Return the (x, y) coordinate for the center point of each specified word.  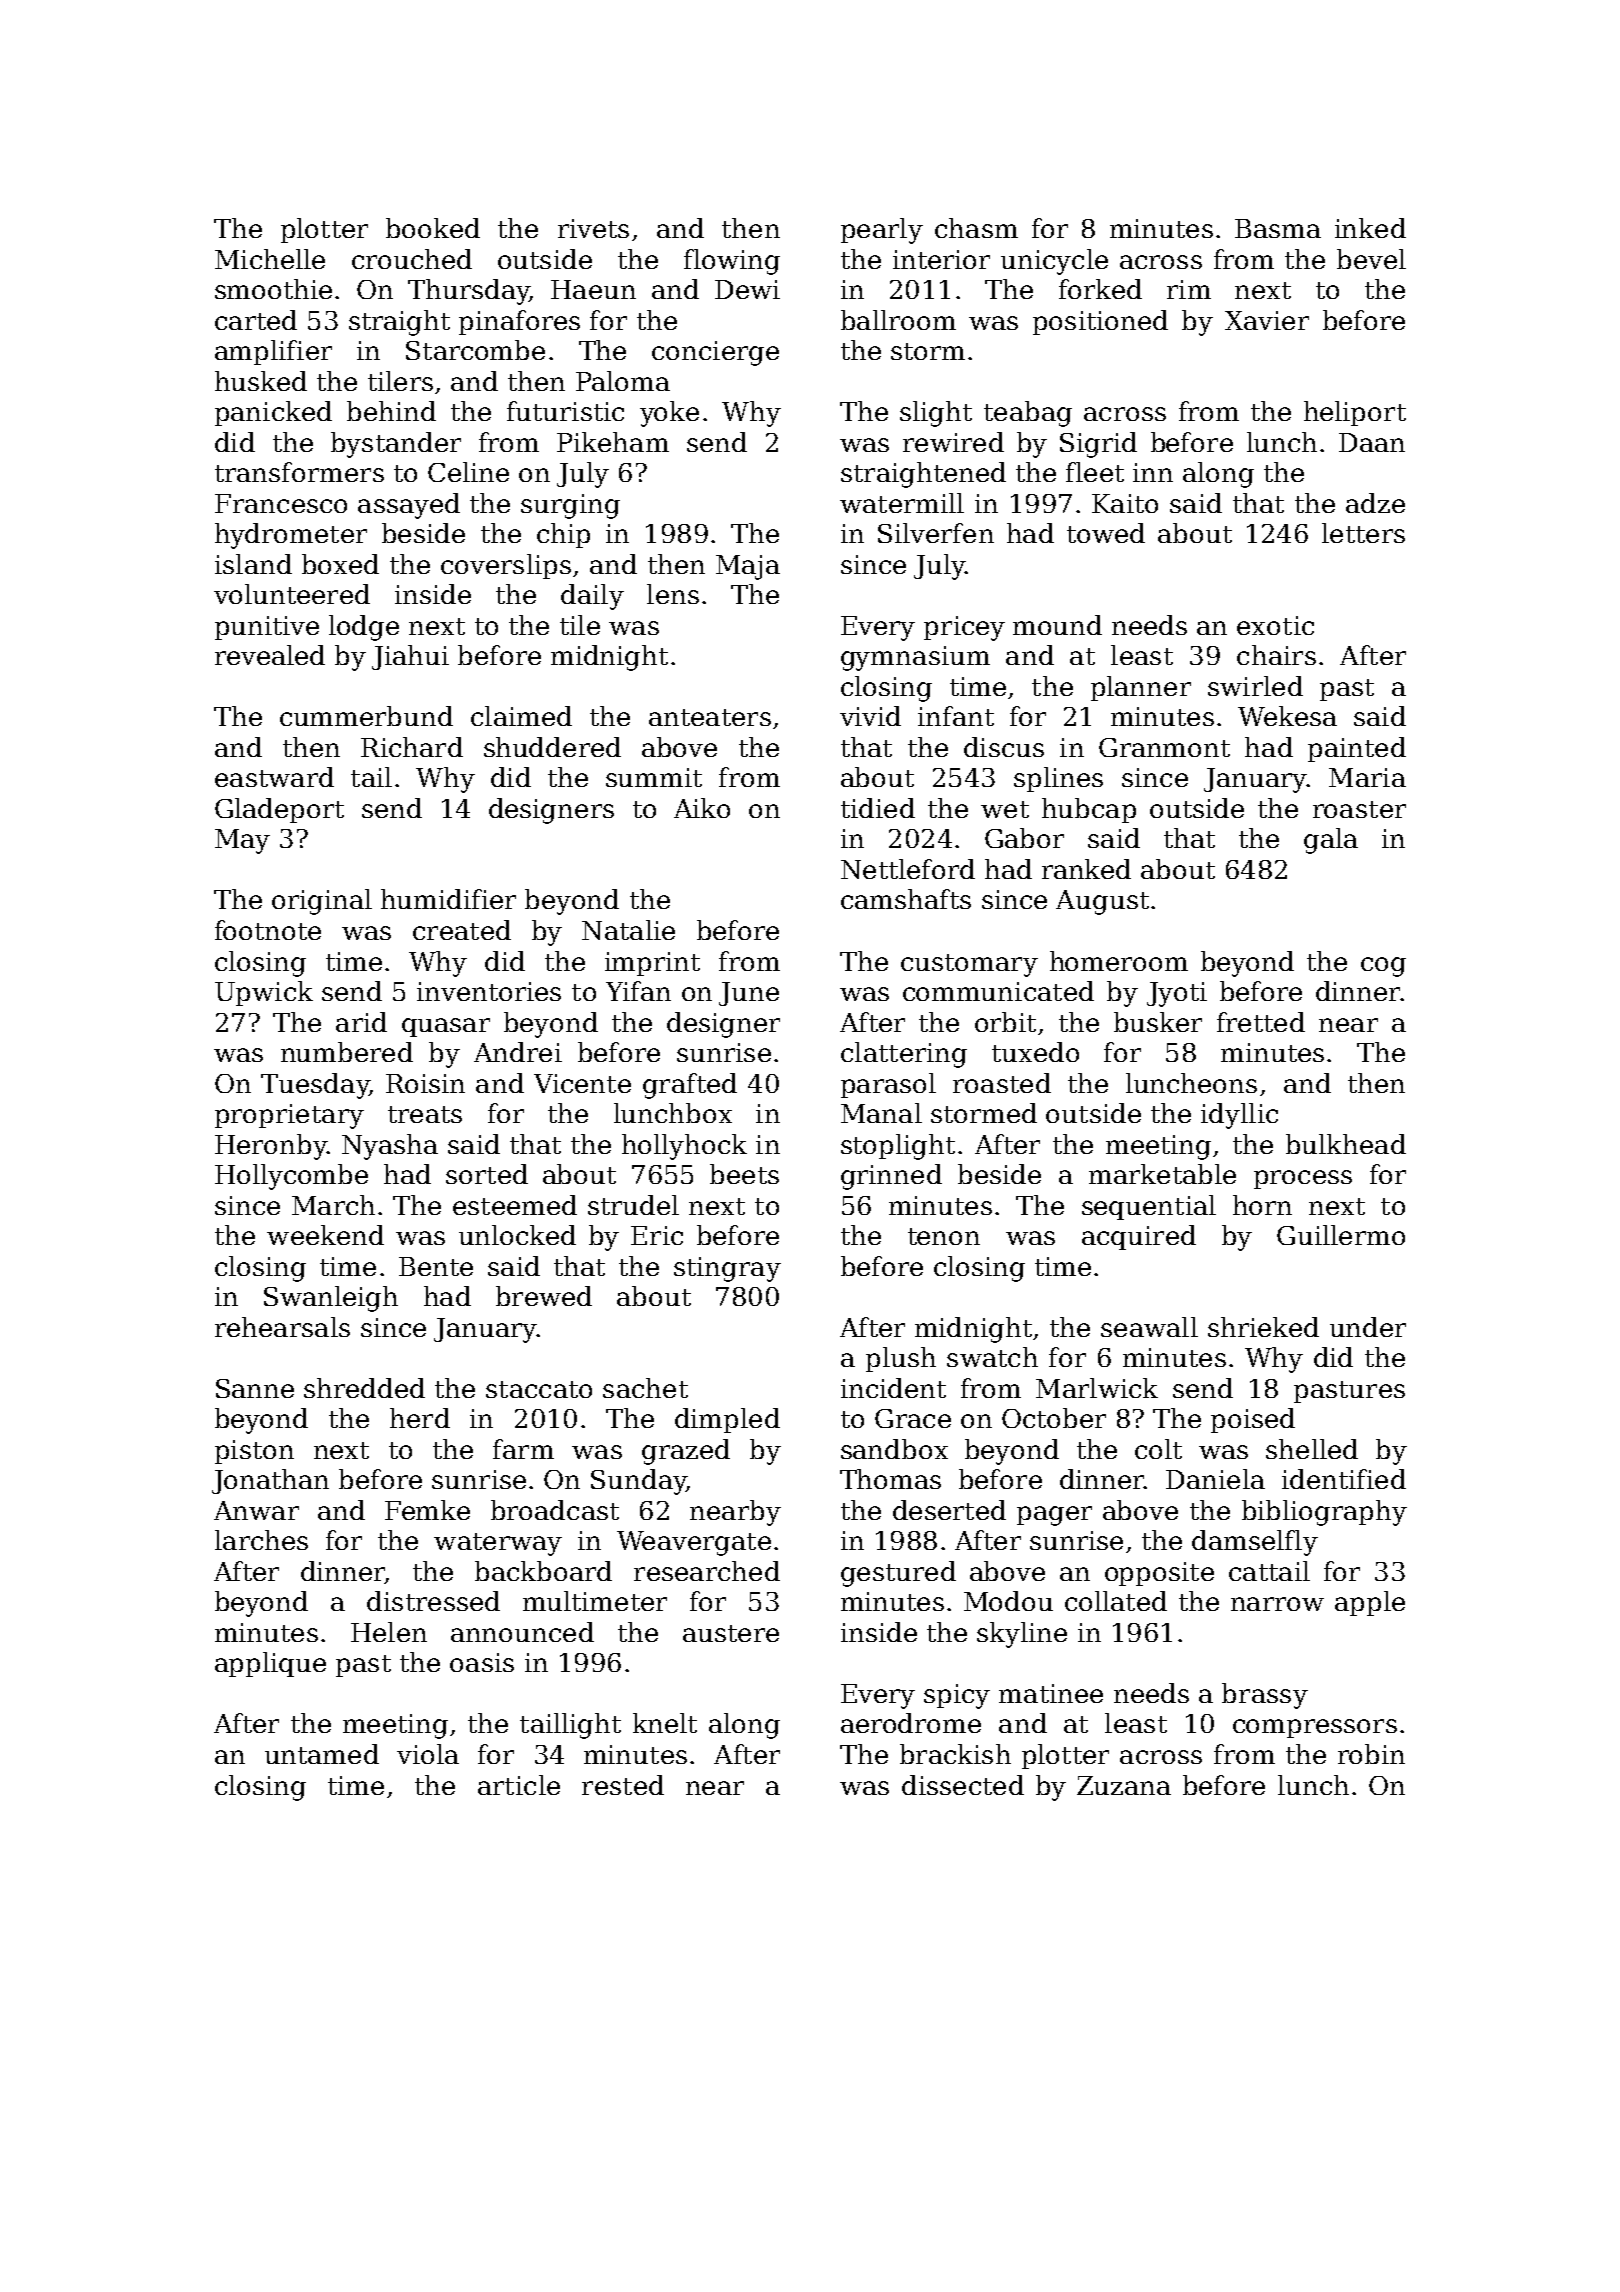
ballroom (898, 320)
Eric (657, 1235)
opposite (1159, 1574)
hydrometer (291, 536)
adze (1375, 503)
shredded (364, 1388)
